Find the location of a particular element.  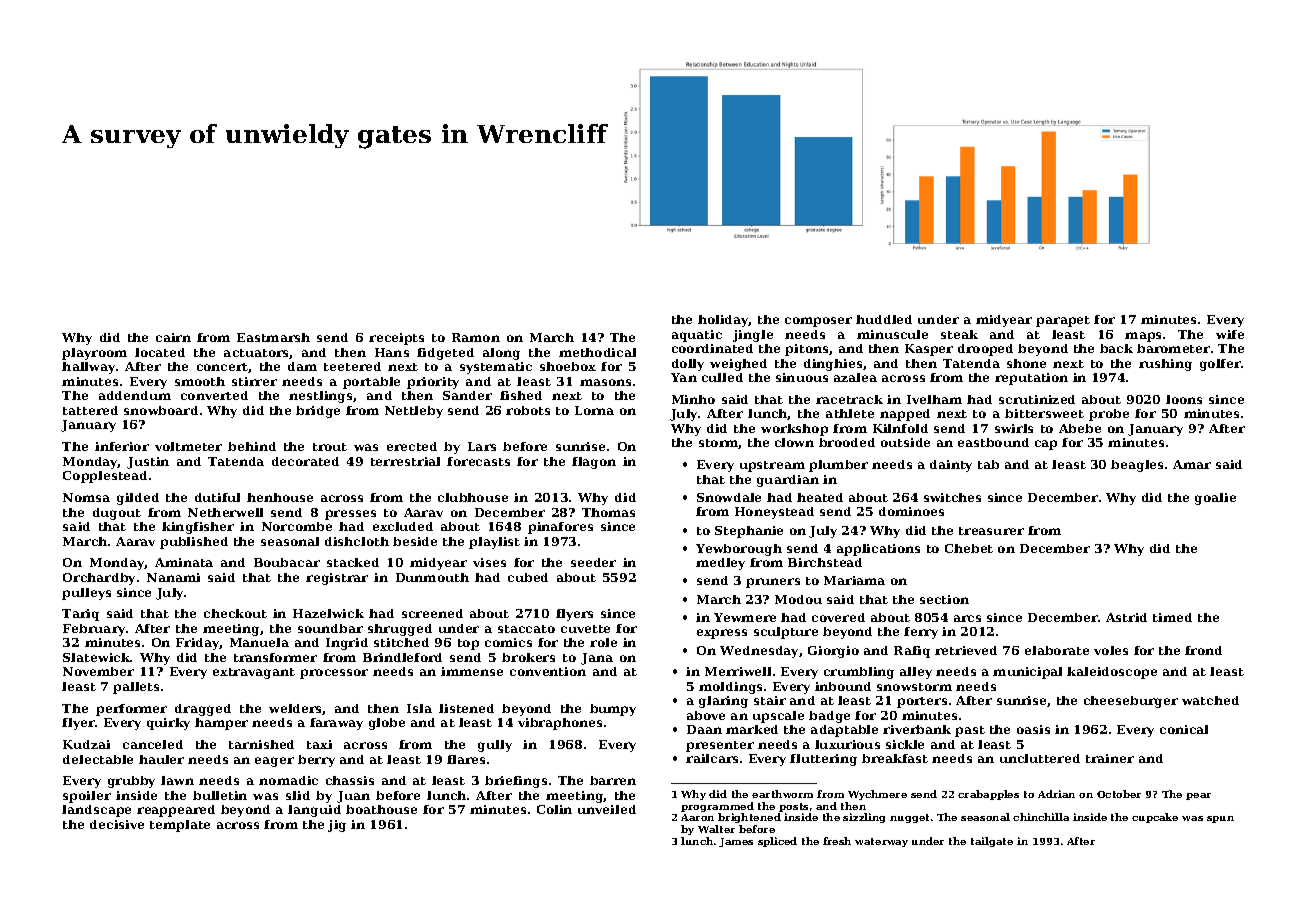

welders is located at coordinates (296, 709).
